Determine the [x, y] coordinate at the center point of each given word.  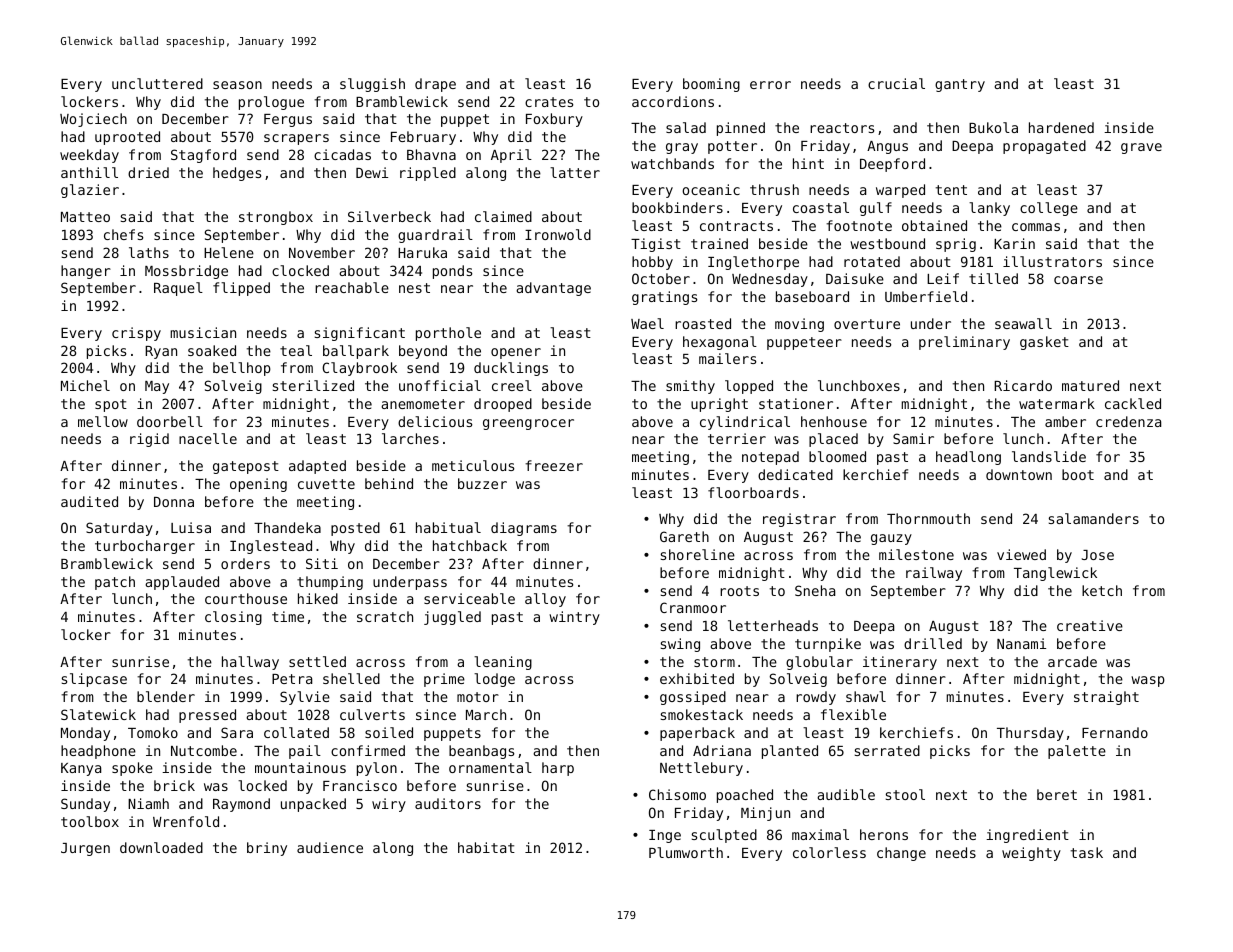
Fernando [1115, 732]
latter [575, 172]
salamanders [1094, 518]
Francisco [360, 785]
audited [89, 501]
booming [711, 85]
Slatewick [98, 714]
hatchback [470, 545]
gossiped [693, 698]
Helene [229, 252]
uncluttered [157, 83]
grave [1141, 148]
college [1049, 209]
